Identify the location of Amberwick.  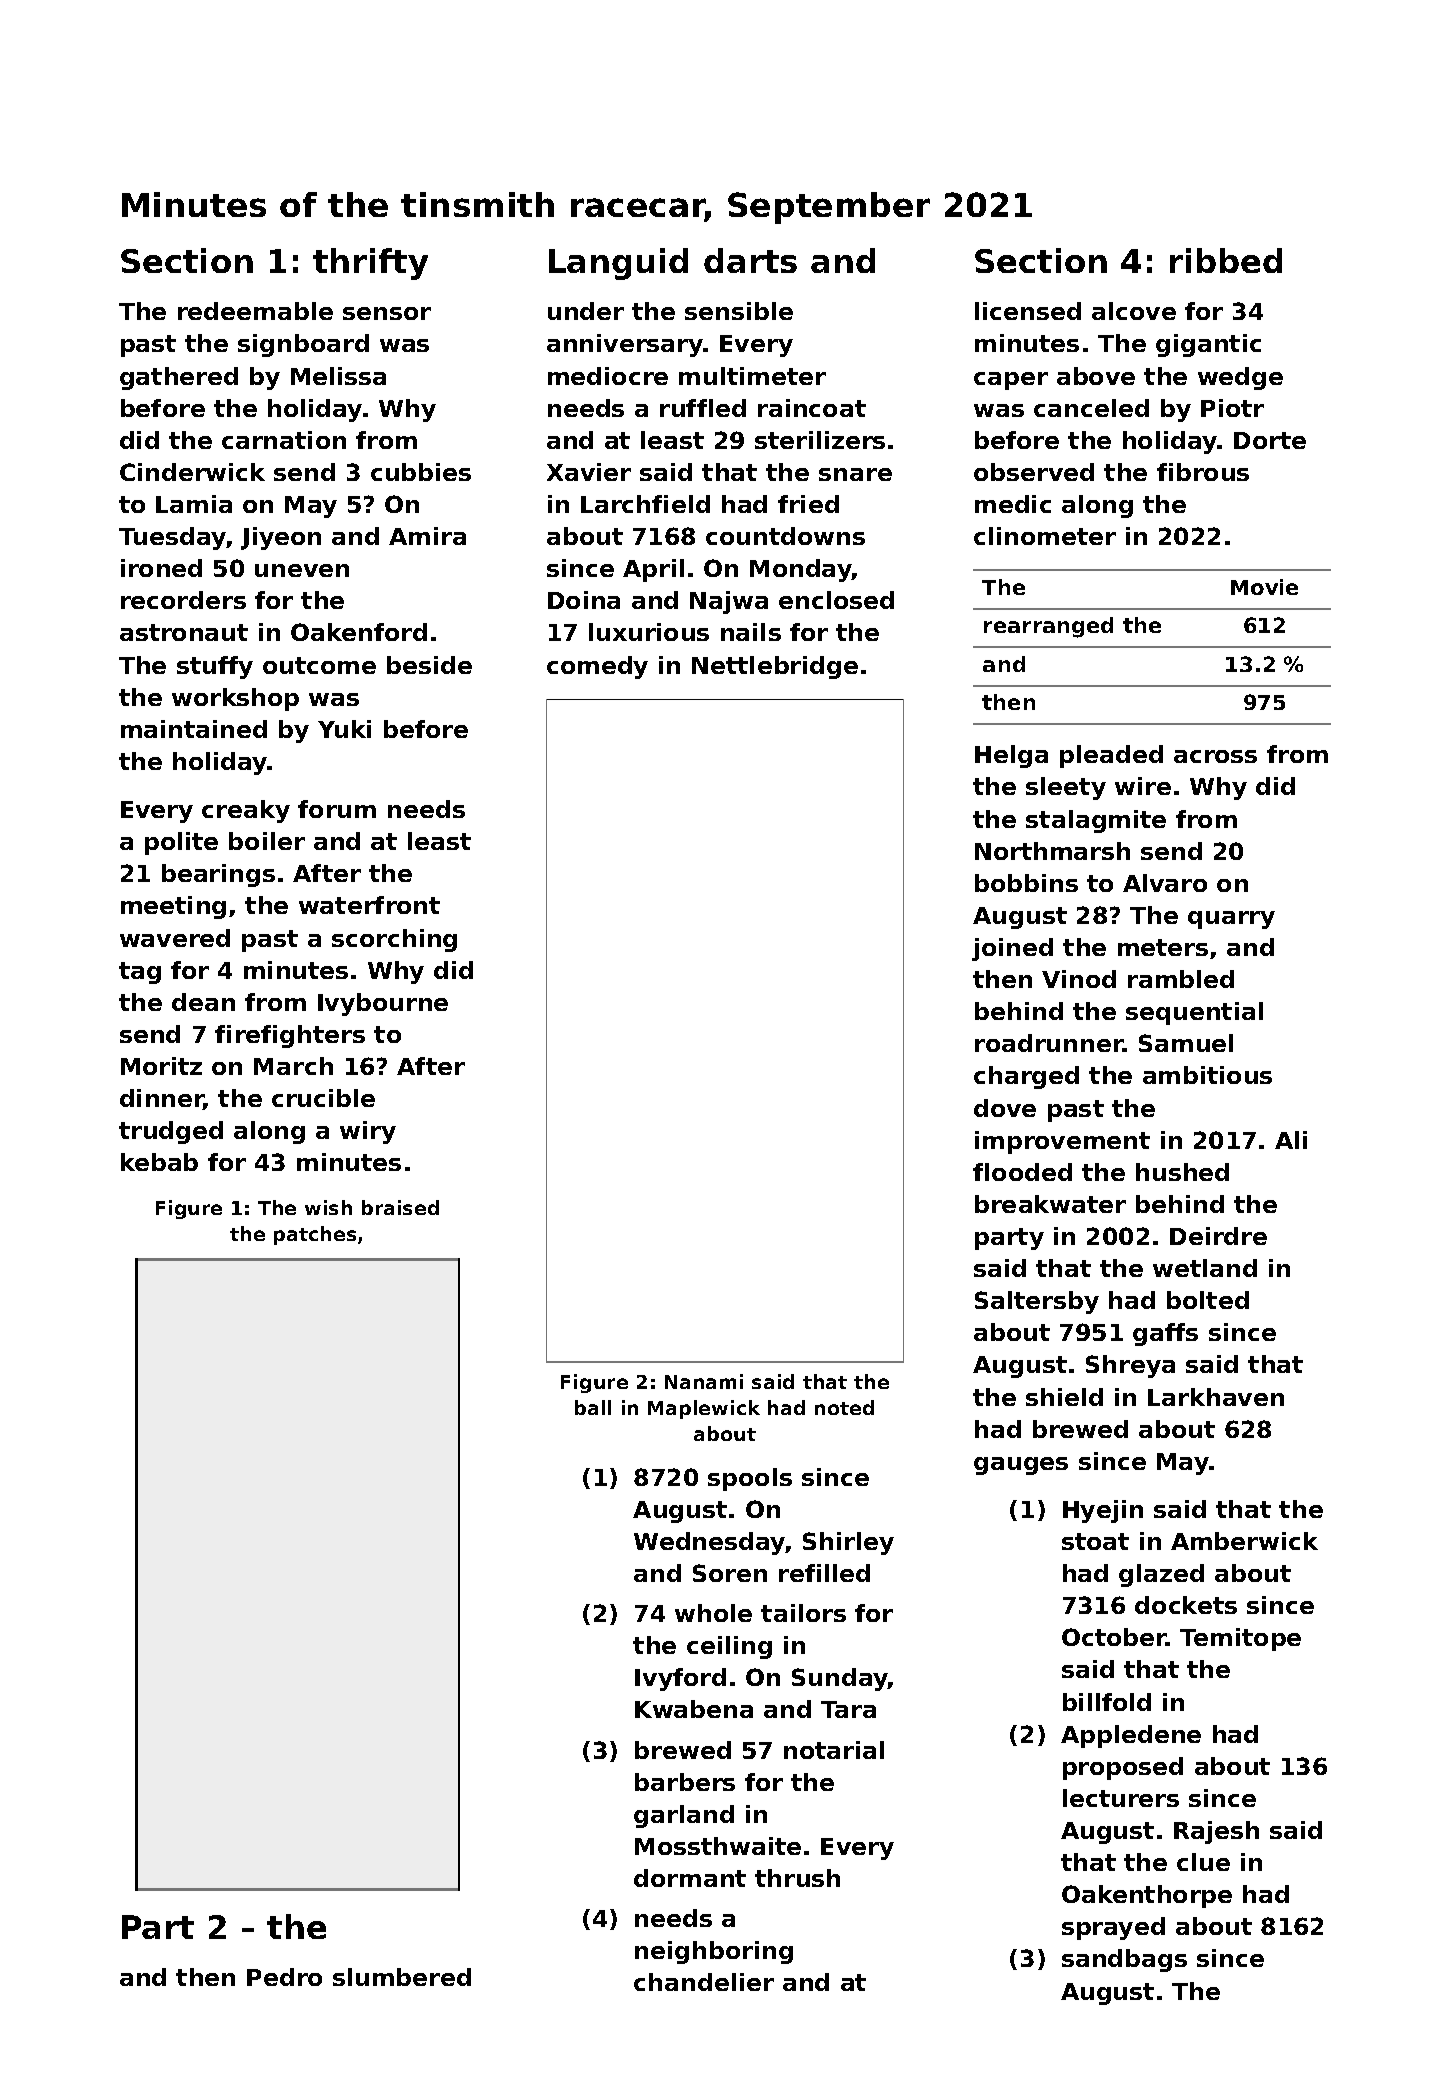
(1244, 1541).
